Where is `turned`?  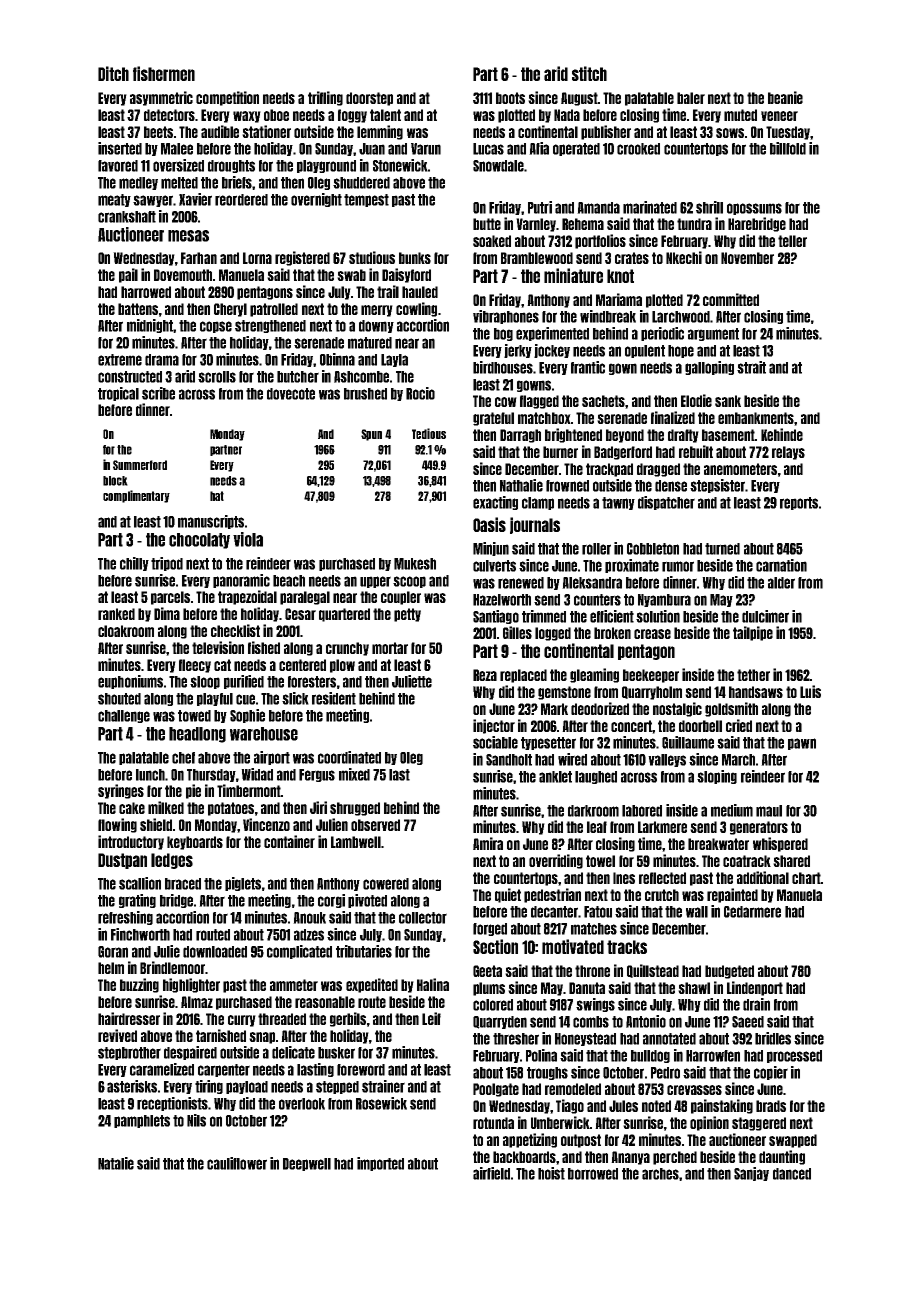 turned is located at coordinates (722, 549).
